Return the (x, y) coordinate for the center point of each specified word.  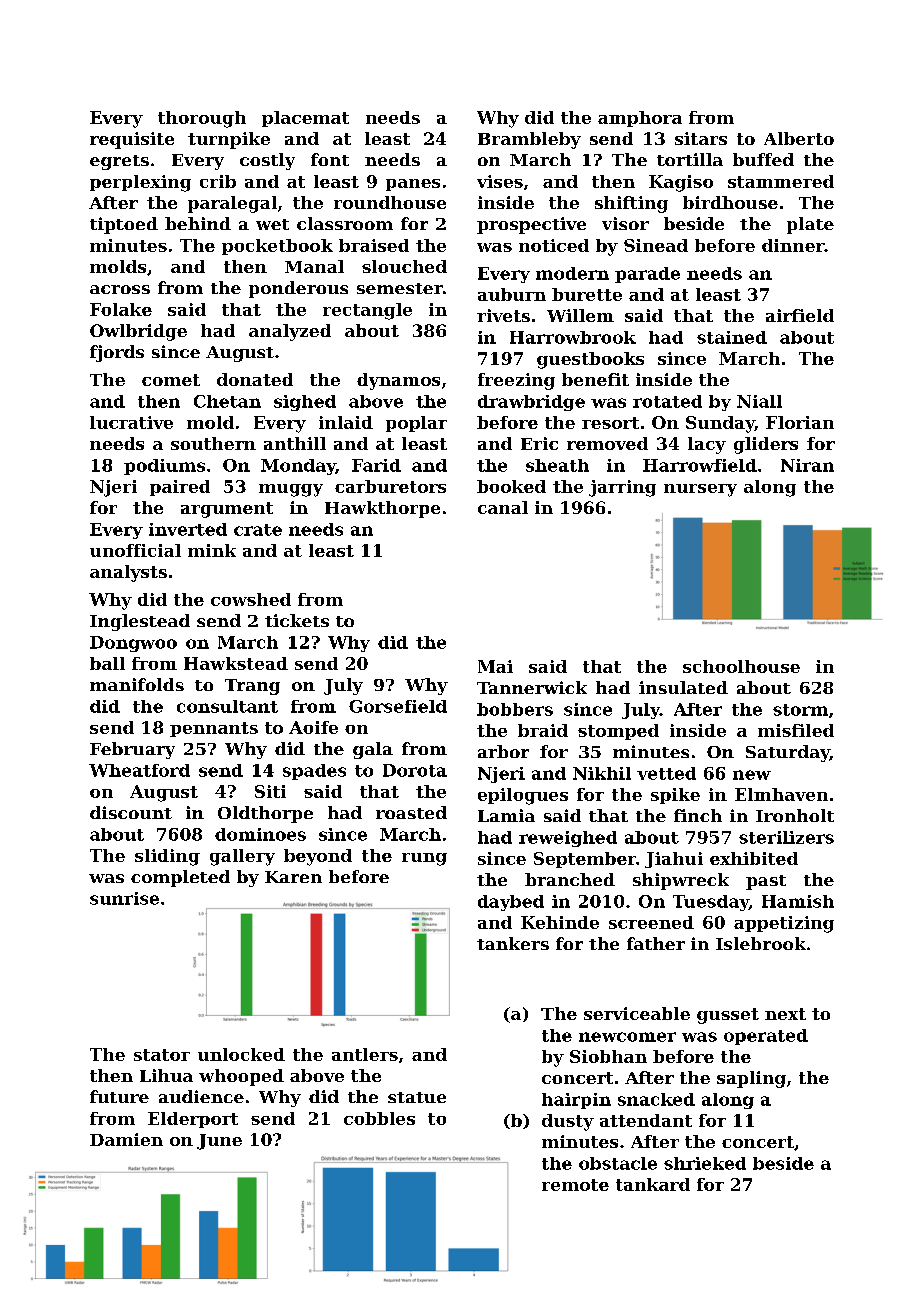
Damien (126, 1139)
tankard (653, 1184)
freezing (516, 381)
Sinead (656, 245)
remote (575, 1185)
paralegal (232, 204)
